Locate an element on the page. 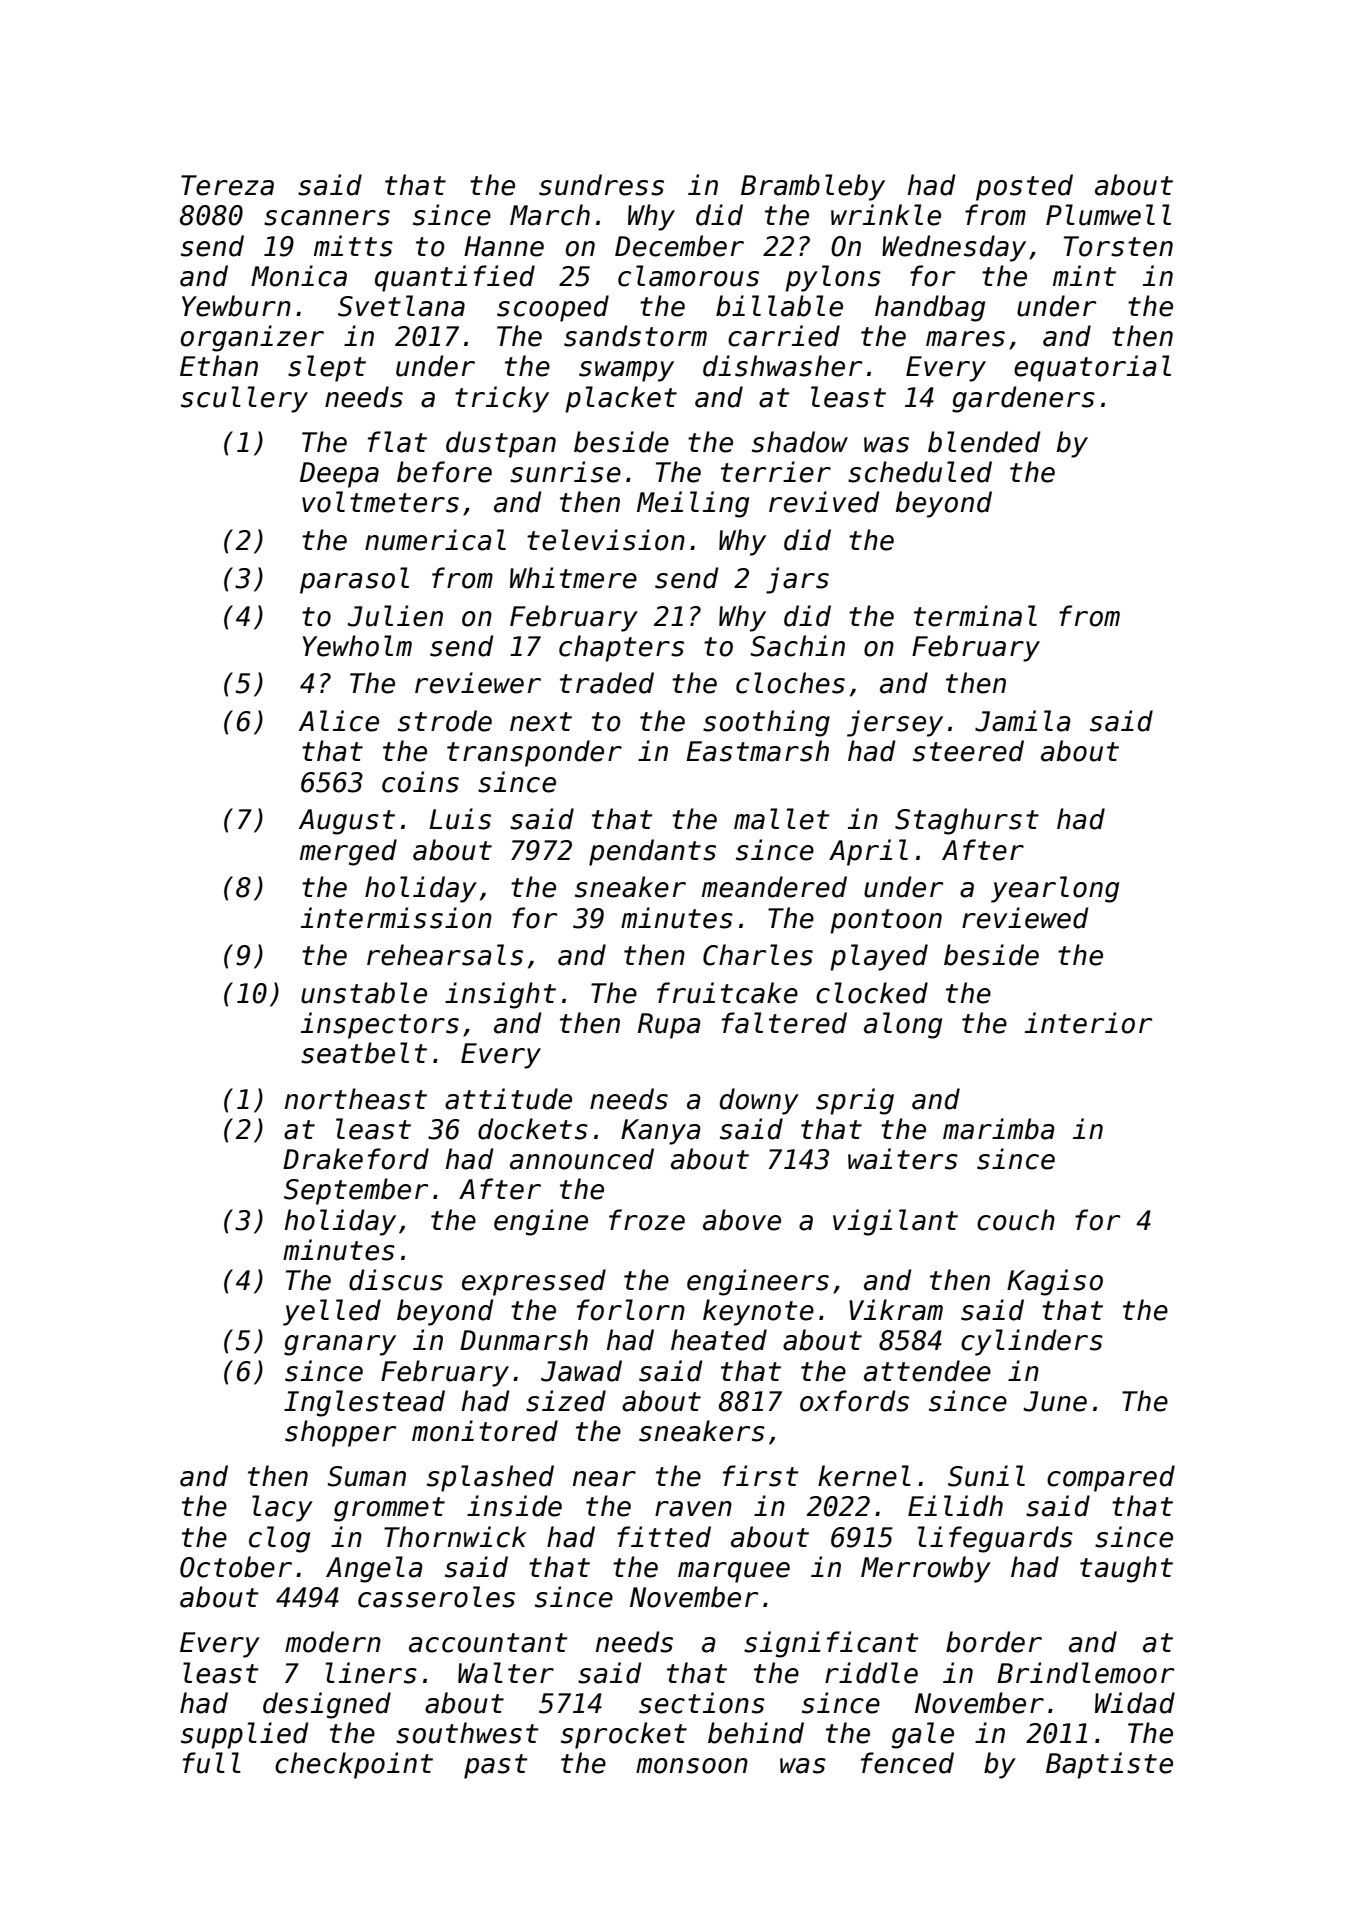 This document has width=1354, height=1915. slept is located at coordinates (327, 368).
